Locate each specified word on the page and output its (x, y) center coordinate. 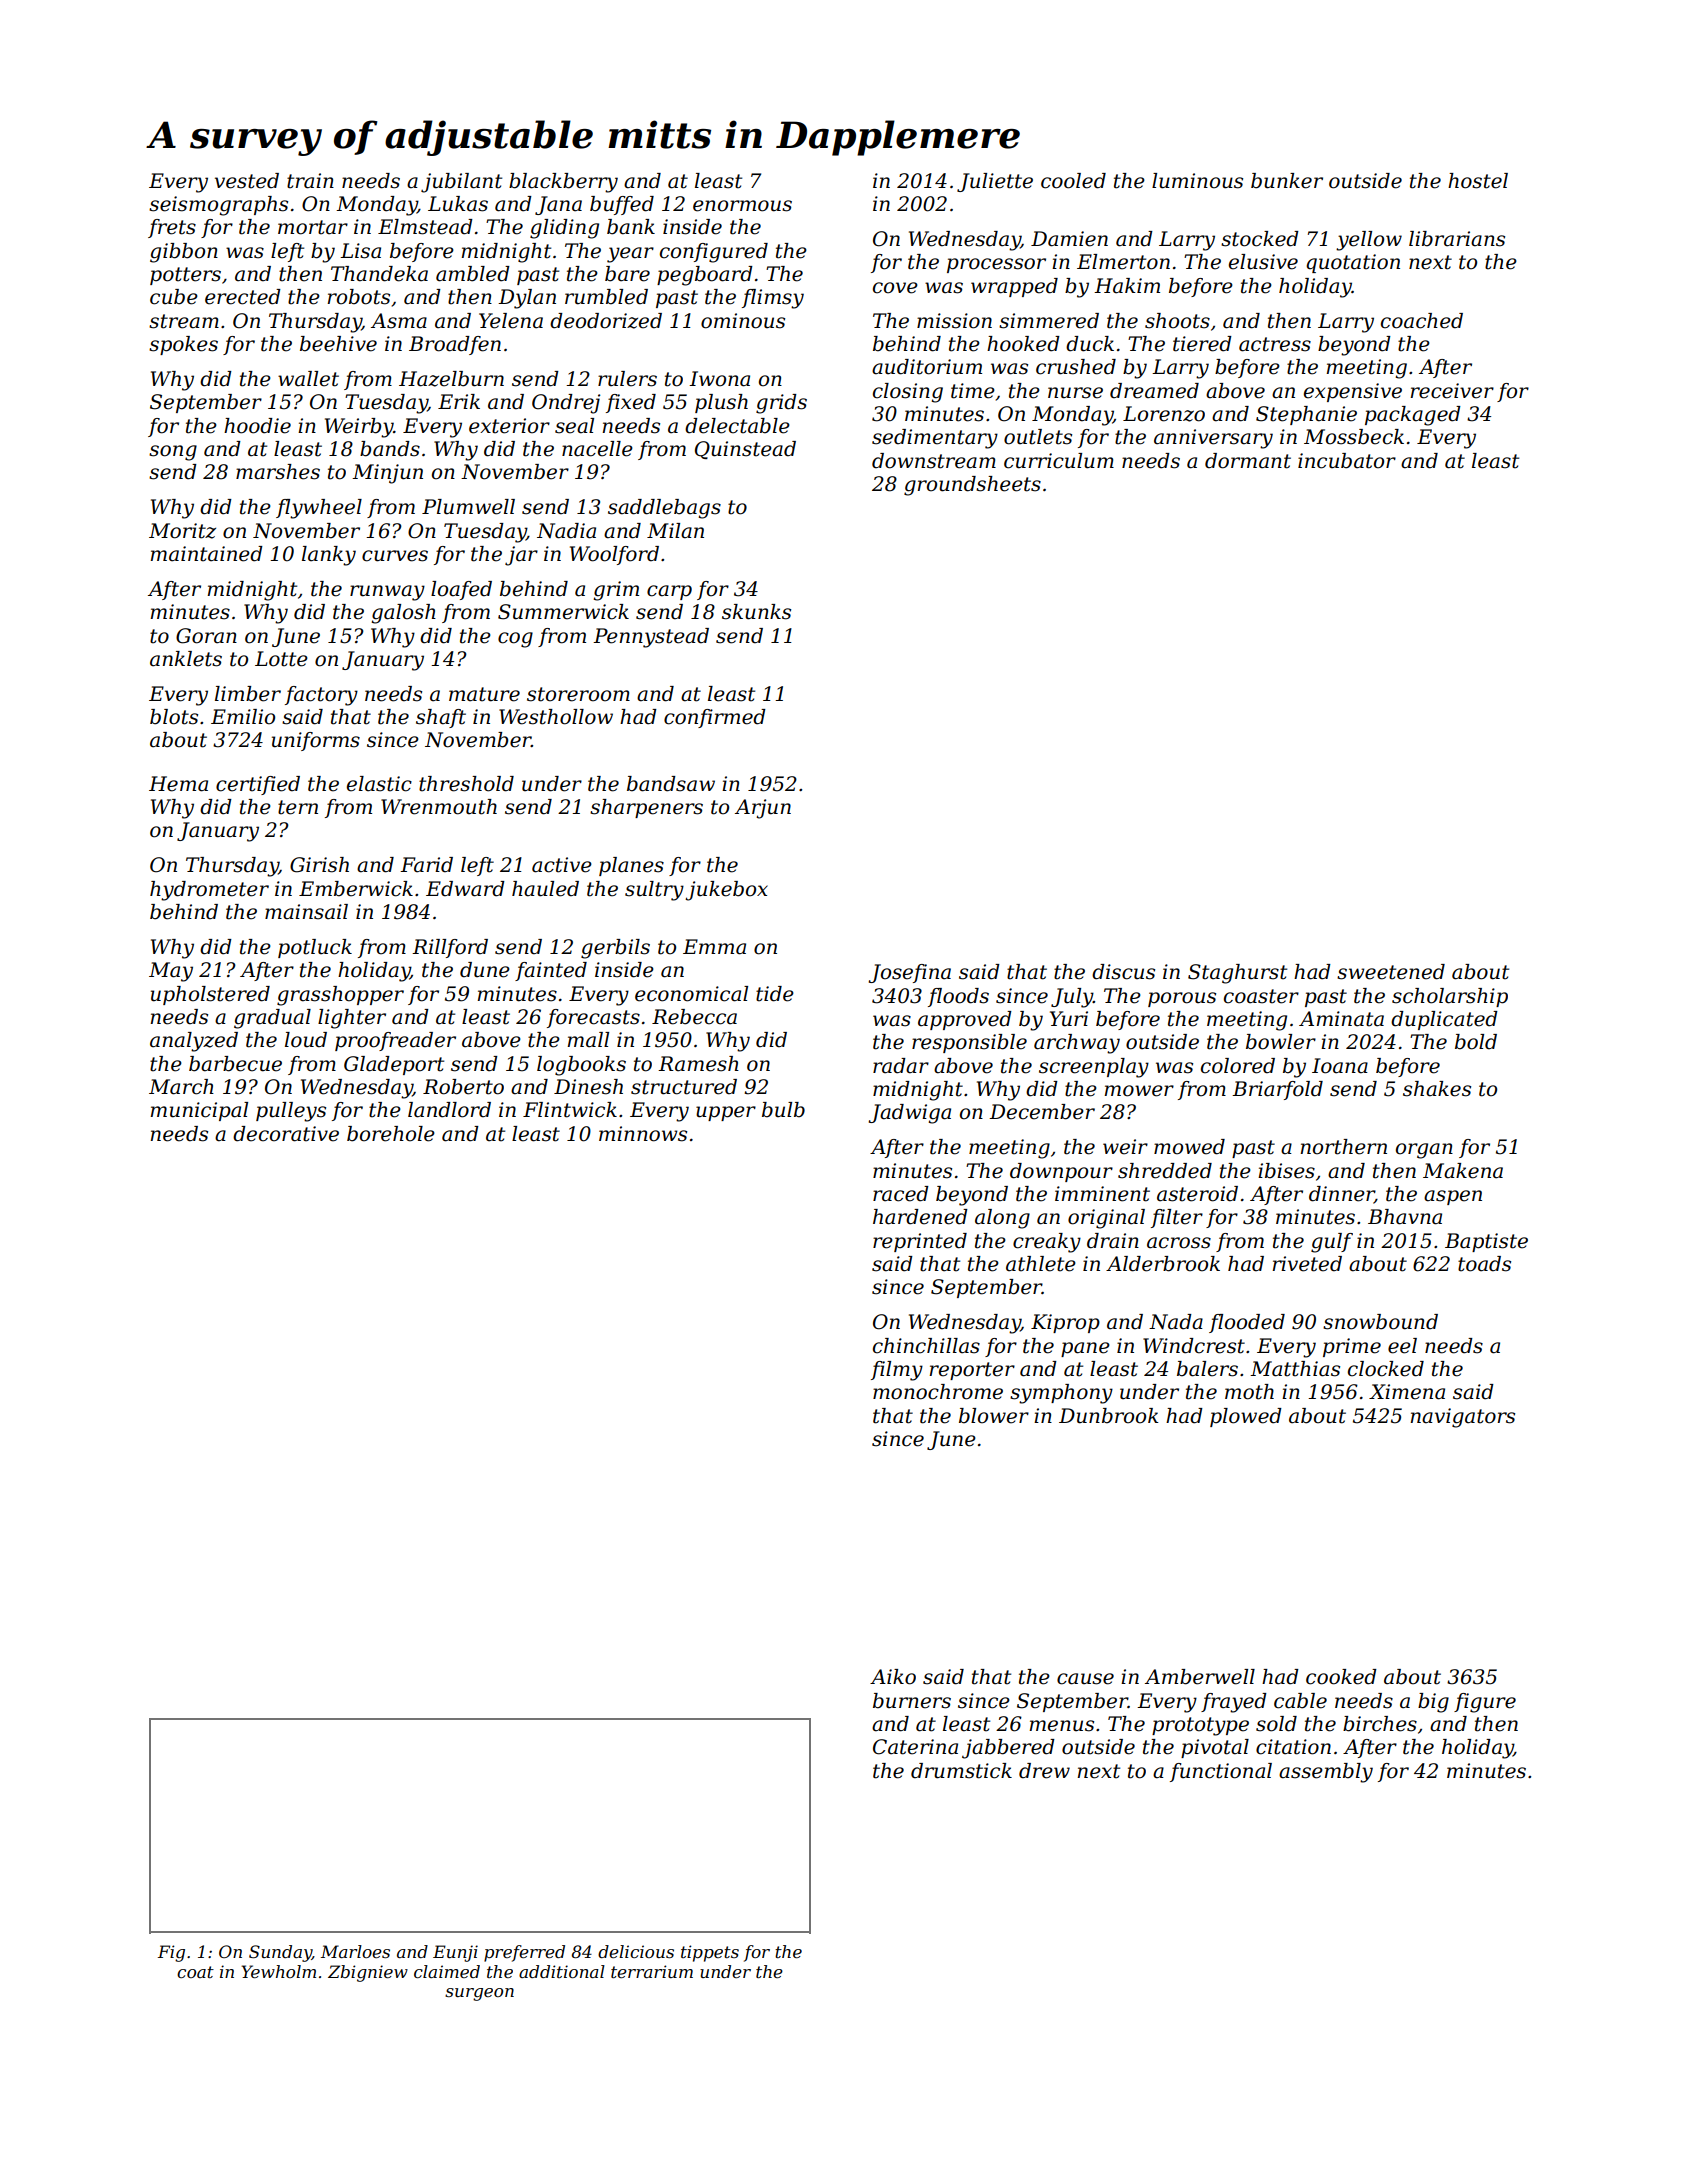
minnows (643, 1134)
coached (1422, 321)
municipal (199, 1111)
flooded (1247, 1323)
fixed (631, 403)
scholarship (1450, 997)
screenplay (1094, 1068)
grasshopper (340, 996)
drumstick (961, 1771)
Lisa (360, 251)
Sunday (280, 1953)
